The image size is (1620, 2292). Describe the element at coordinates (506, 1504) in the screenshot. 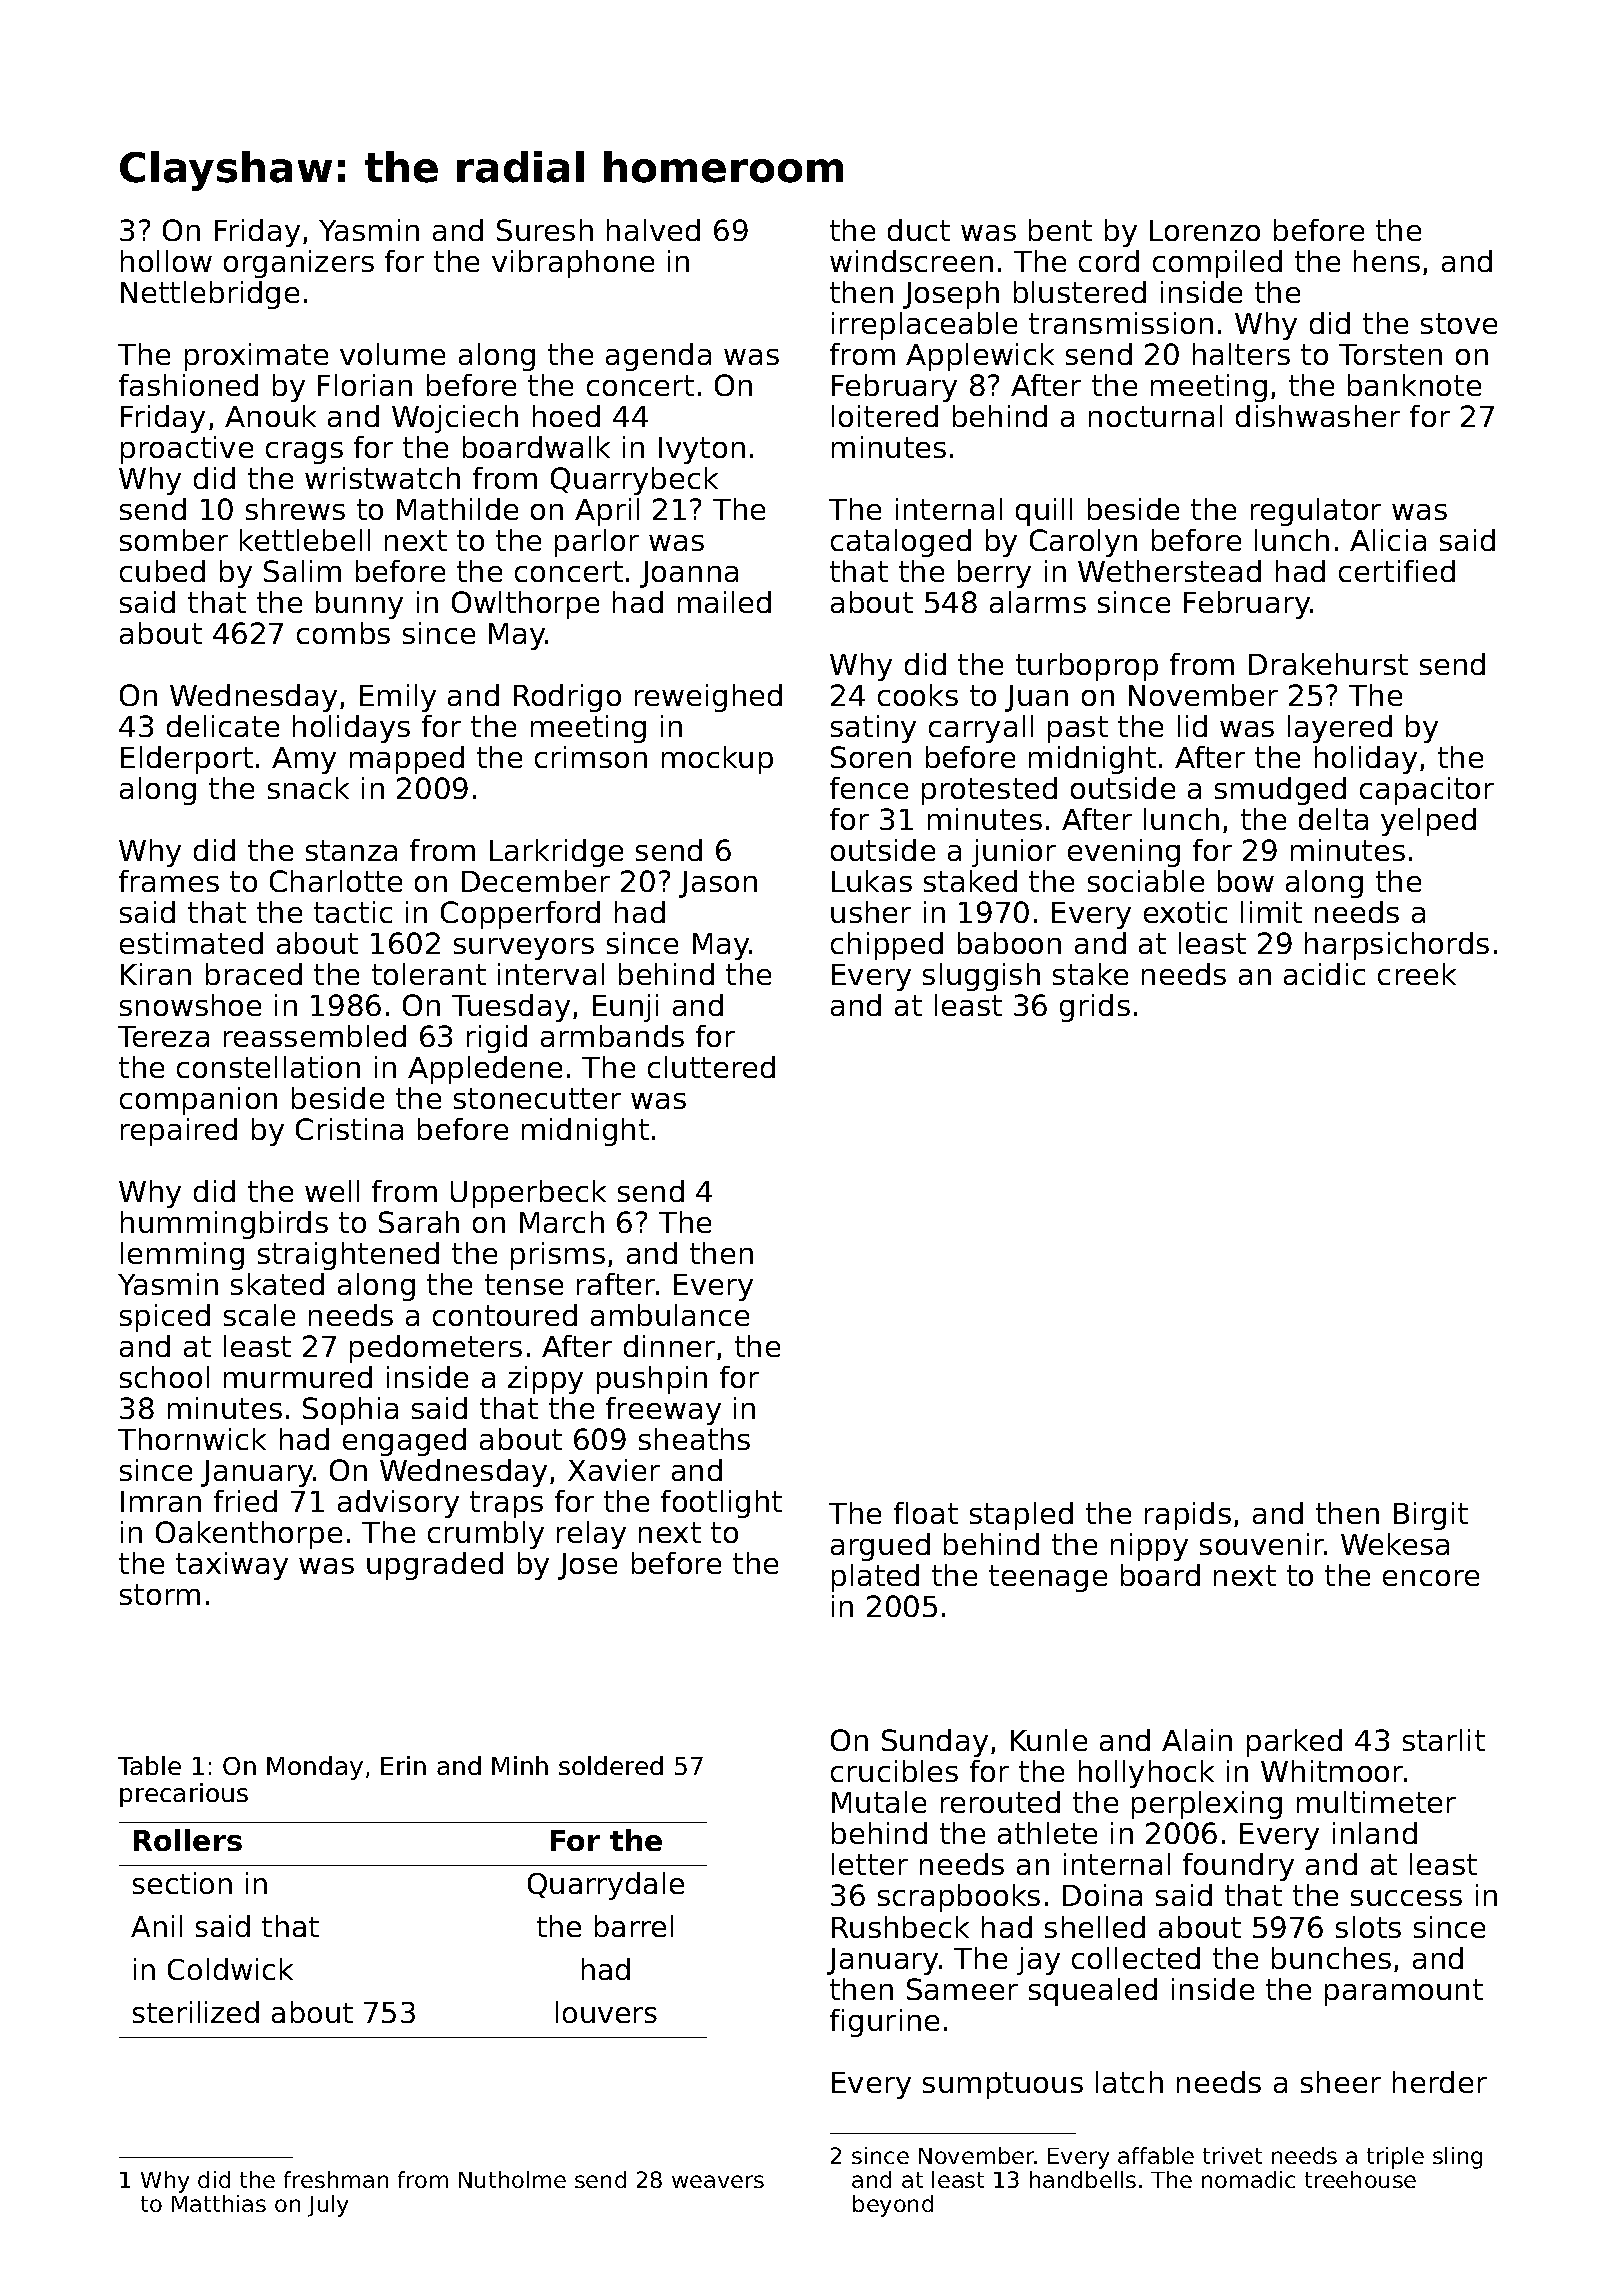

I see `traps` at that location.
